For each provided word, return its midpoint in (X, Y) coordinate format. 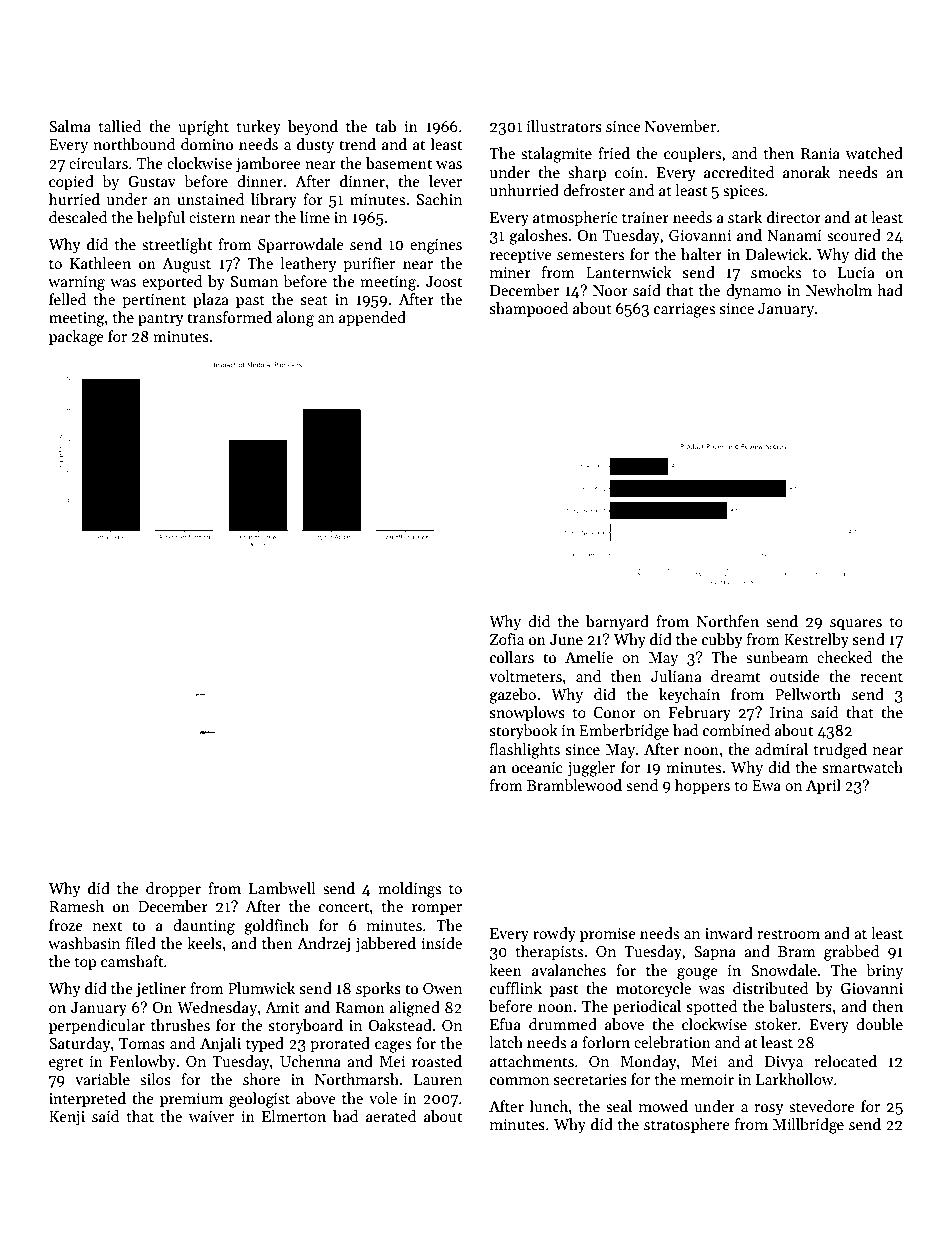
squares (856, 624)
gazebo (512, 696)
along (295, 319)
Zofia (507, 639)
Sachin (439, 199)
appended (372, 318)
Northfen (728, 621)
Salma (70, 126)
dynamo (753, 291)
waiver (211, 1116)
